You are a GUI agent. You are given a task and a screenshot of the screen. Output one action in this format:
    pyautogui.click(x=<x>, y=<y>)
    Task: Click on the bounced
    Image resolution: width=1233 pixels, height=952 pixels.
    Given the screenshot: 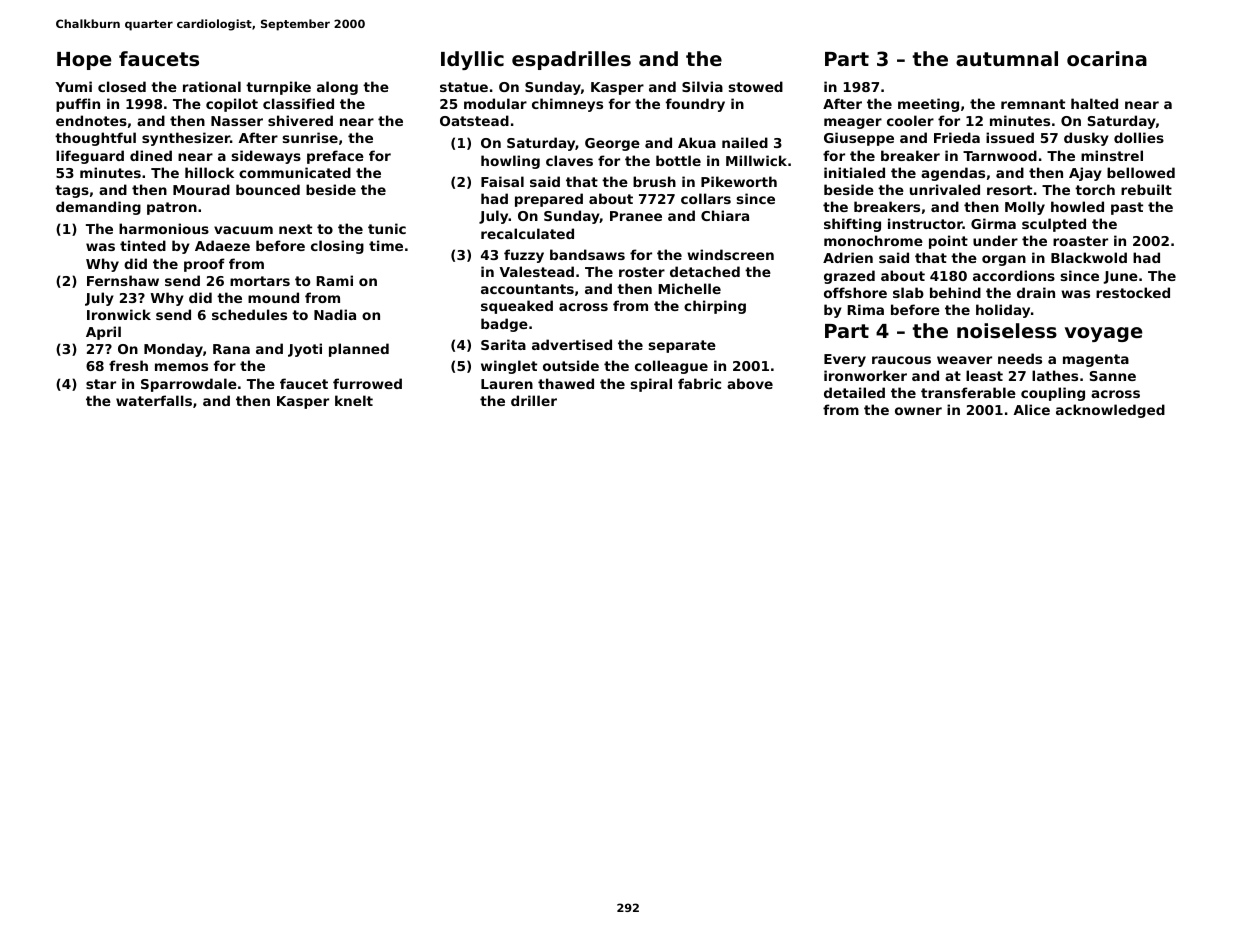 What is the action you would take?
    pyautogui.click(x=268, y=189)
